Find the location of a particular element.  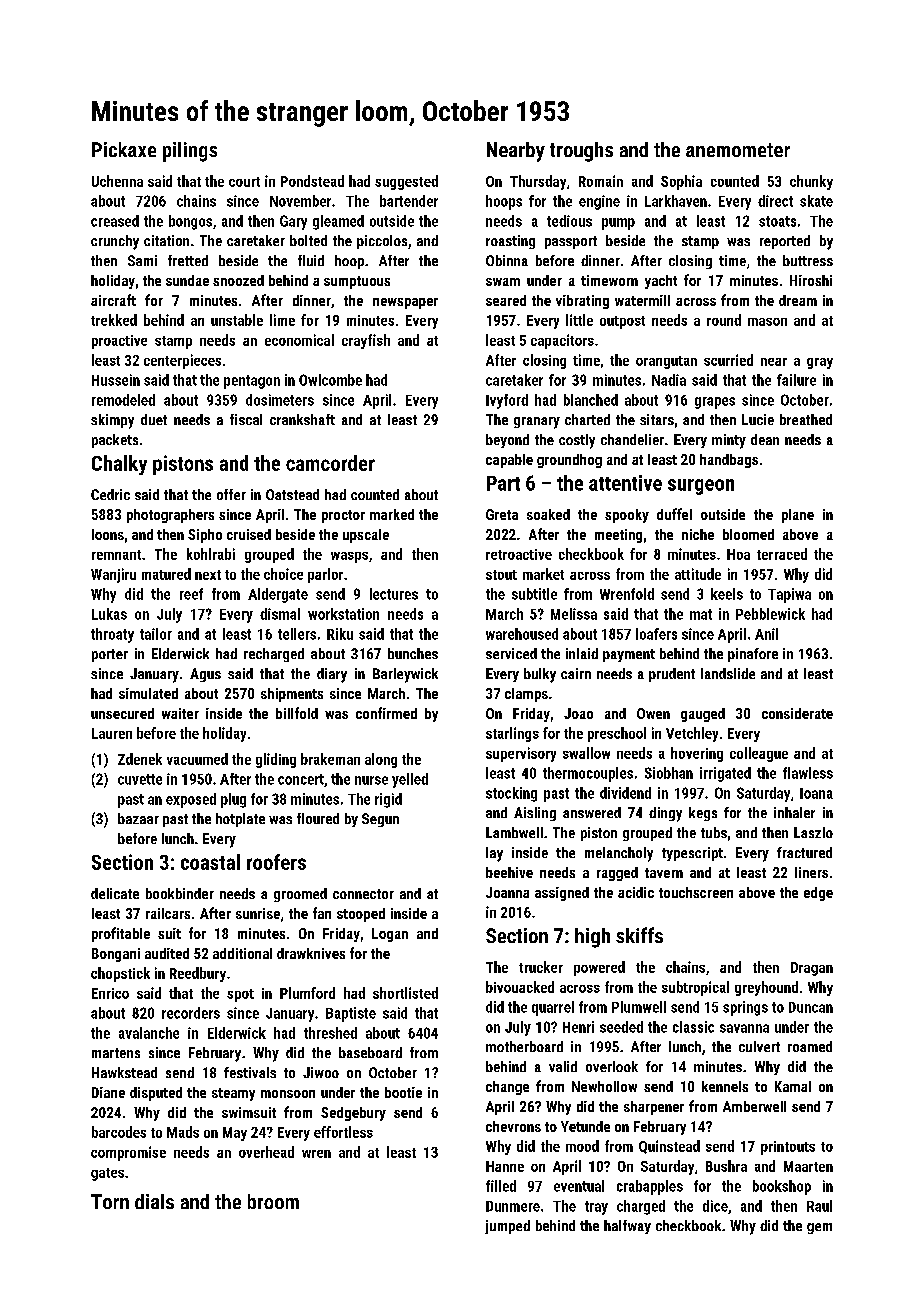

billfold is located at coordinates (297, 713).
